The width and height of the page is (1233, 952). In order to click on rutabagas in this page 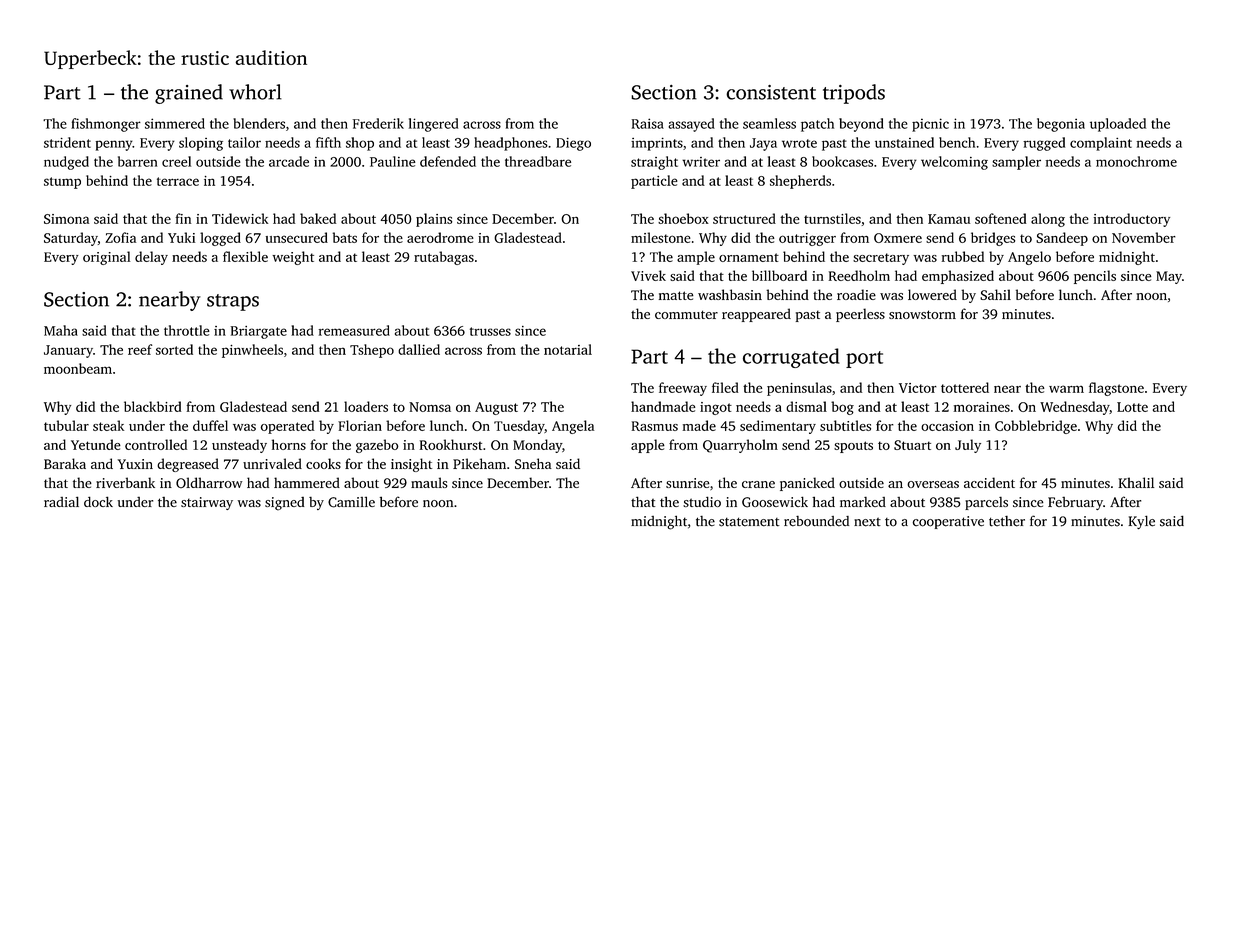, I will do `click(444, 258)`.
